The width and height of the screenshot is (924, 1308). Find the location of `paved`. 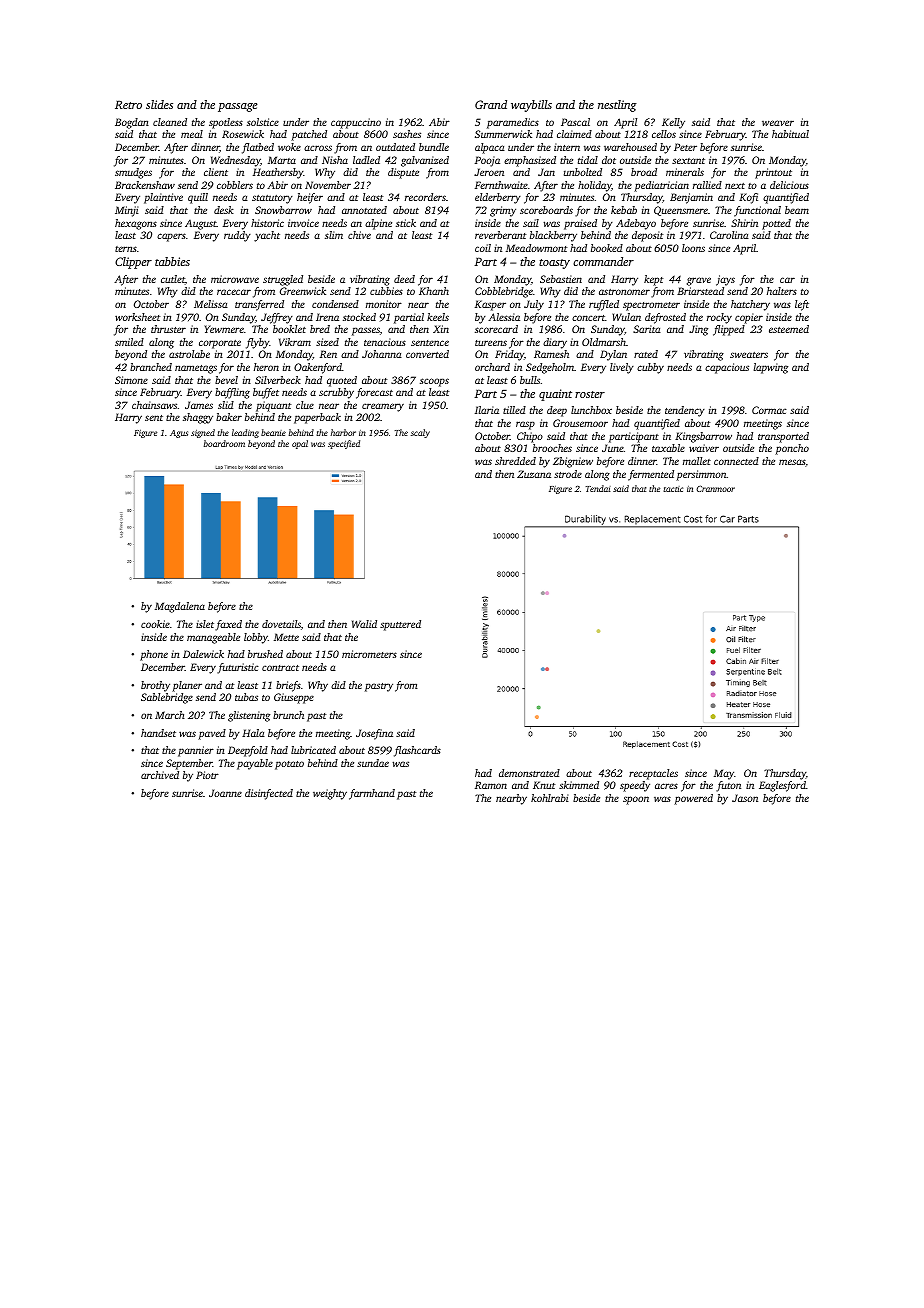

paved is located at coordinates (212, 734).
